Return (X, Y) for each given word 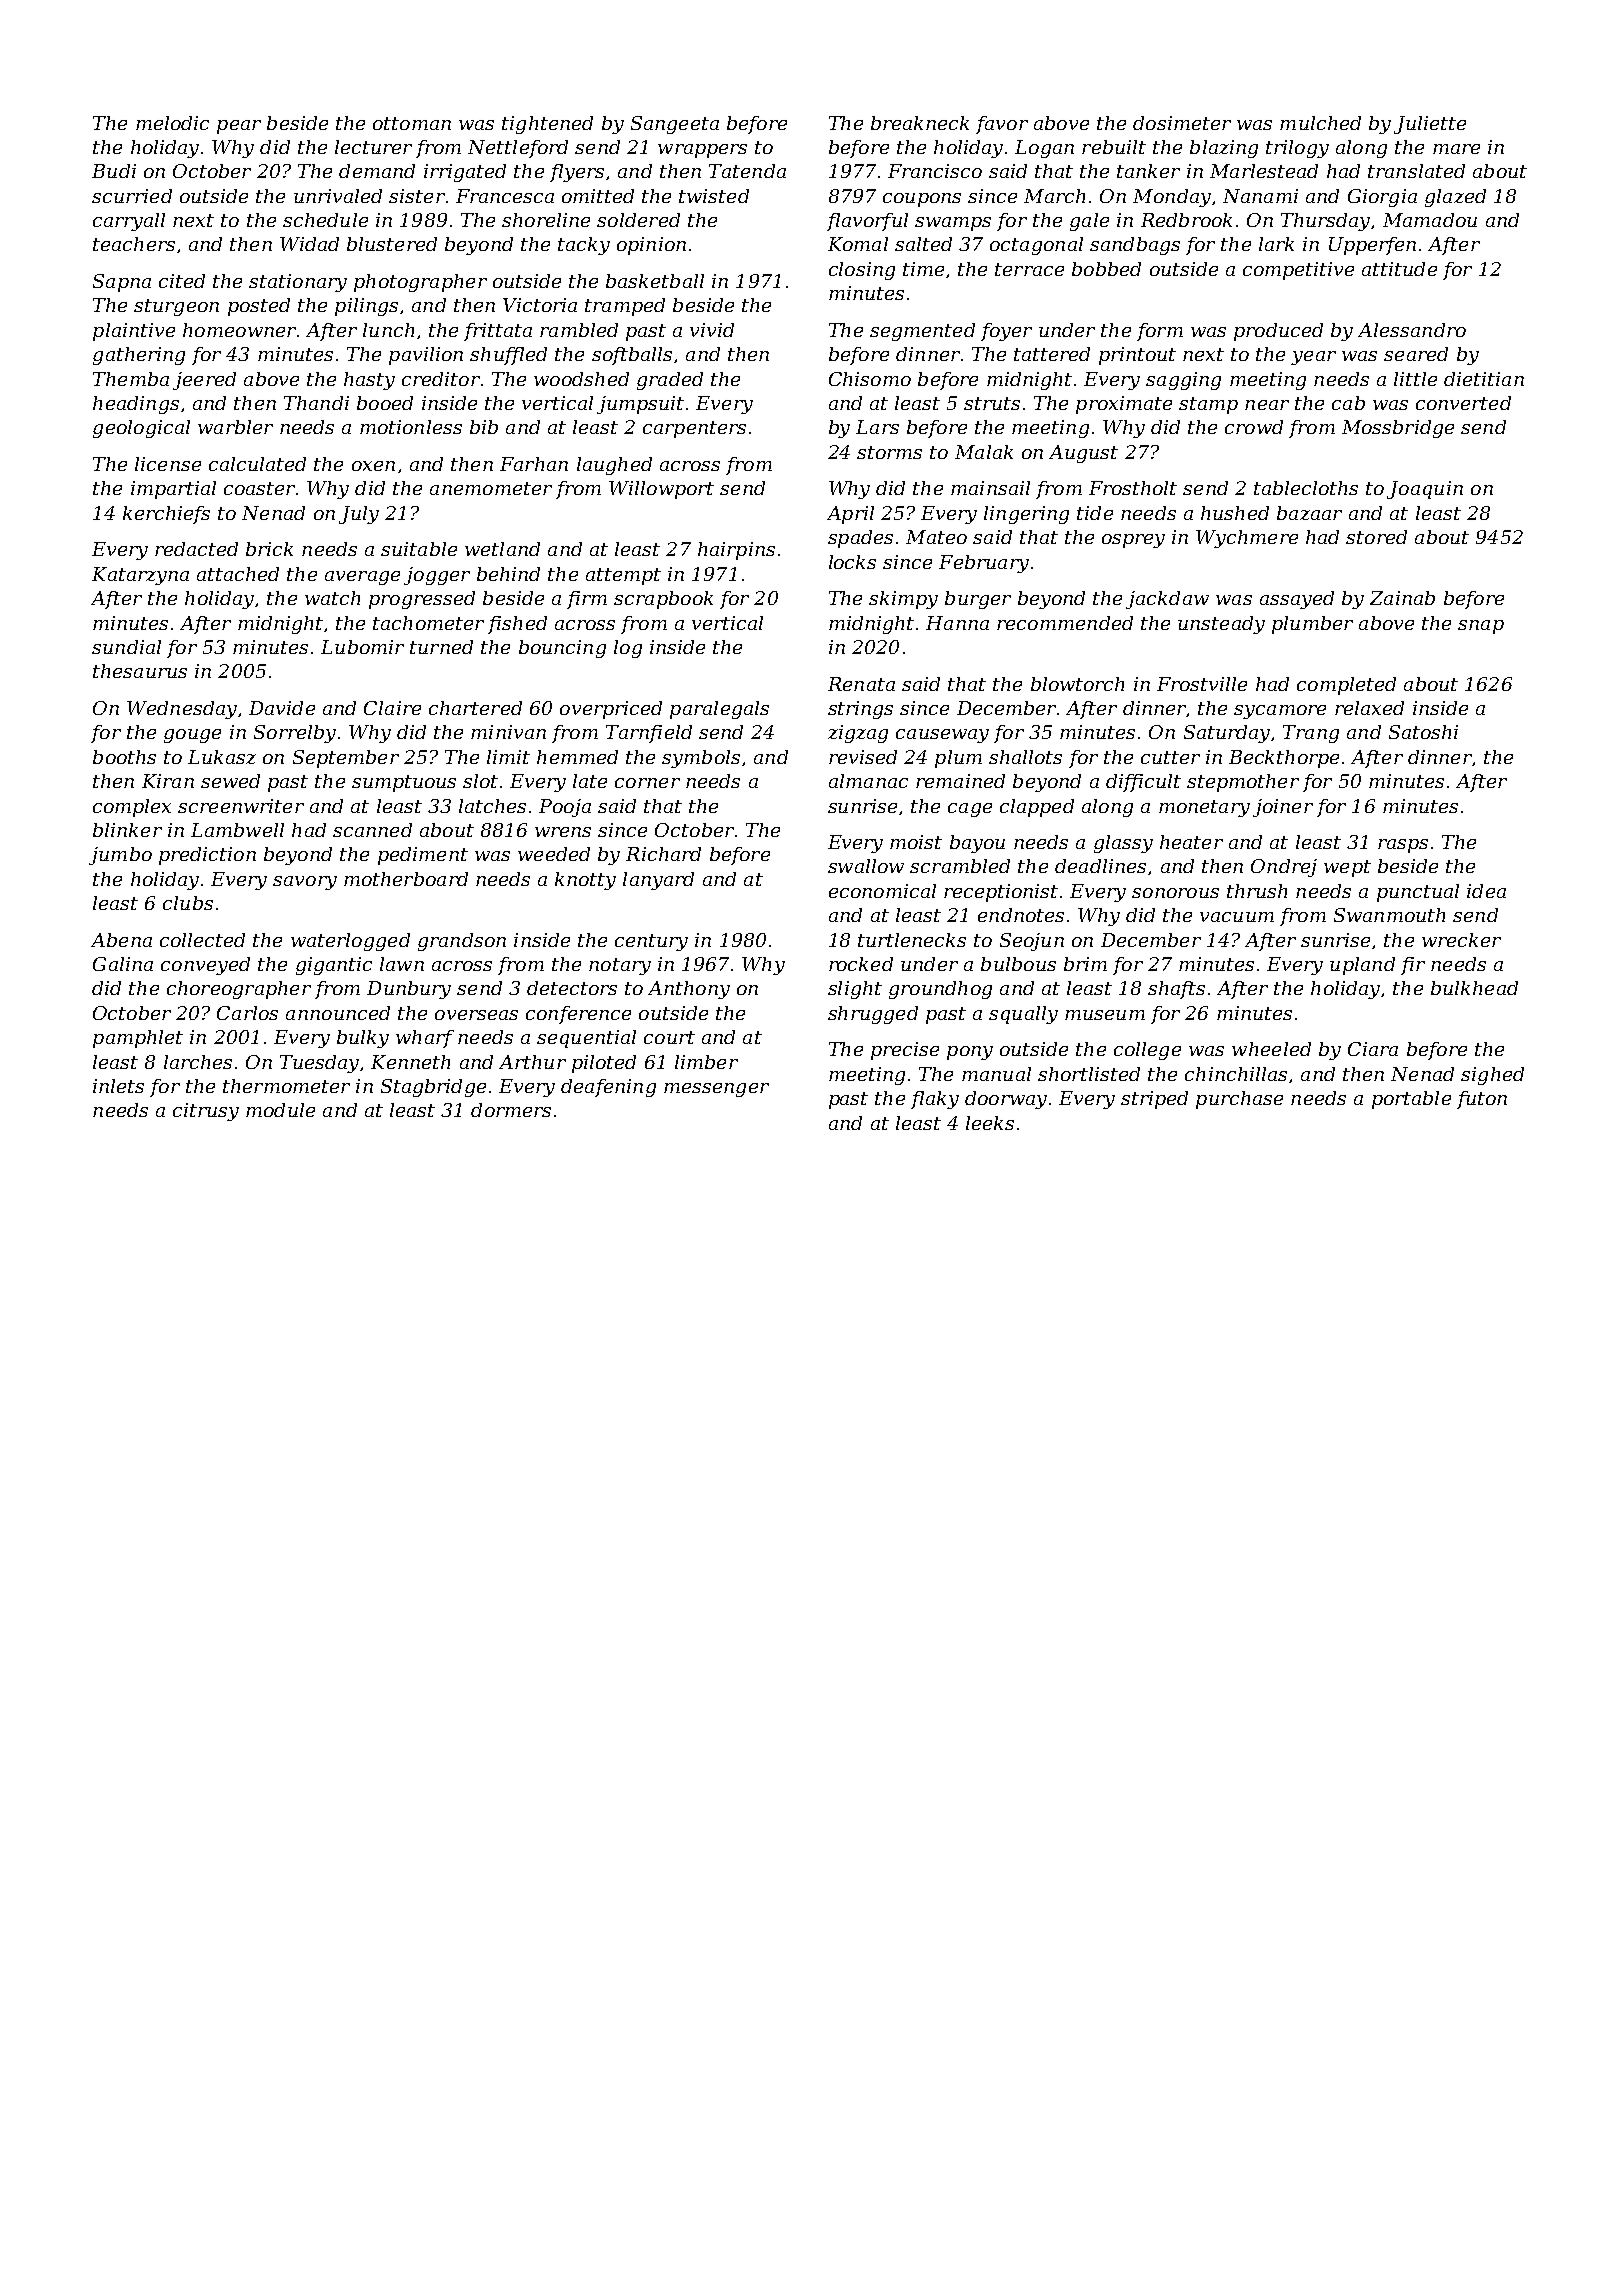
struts (992, 403)
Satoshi (1423, 732)
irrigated (465, 173)
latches (492, 806)
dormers (511, 1110)
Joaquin (1425, 490)
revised (863, 757)
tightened (547, 125)
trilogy (1297, 149)
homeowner (239, 330)
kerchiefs (166, 515)
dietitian (1484, 379)
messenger (716, 1090)
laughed (614, 466)
